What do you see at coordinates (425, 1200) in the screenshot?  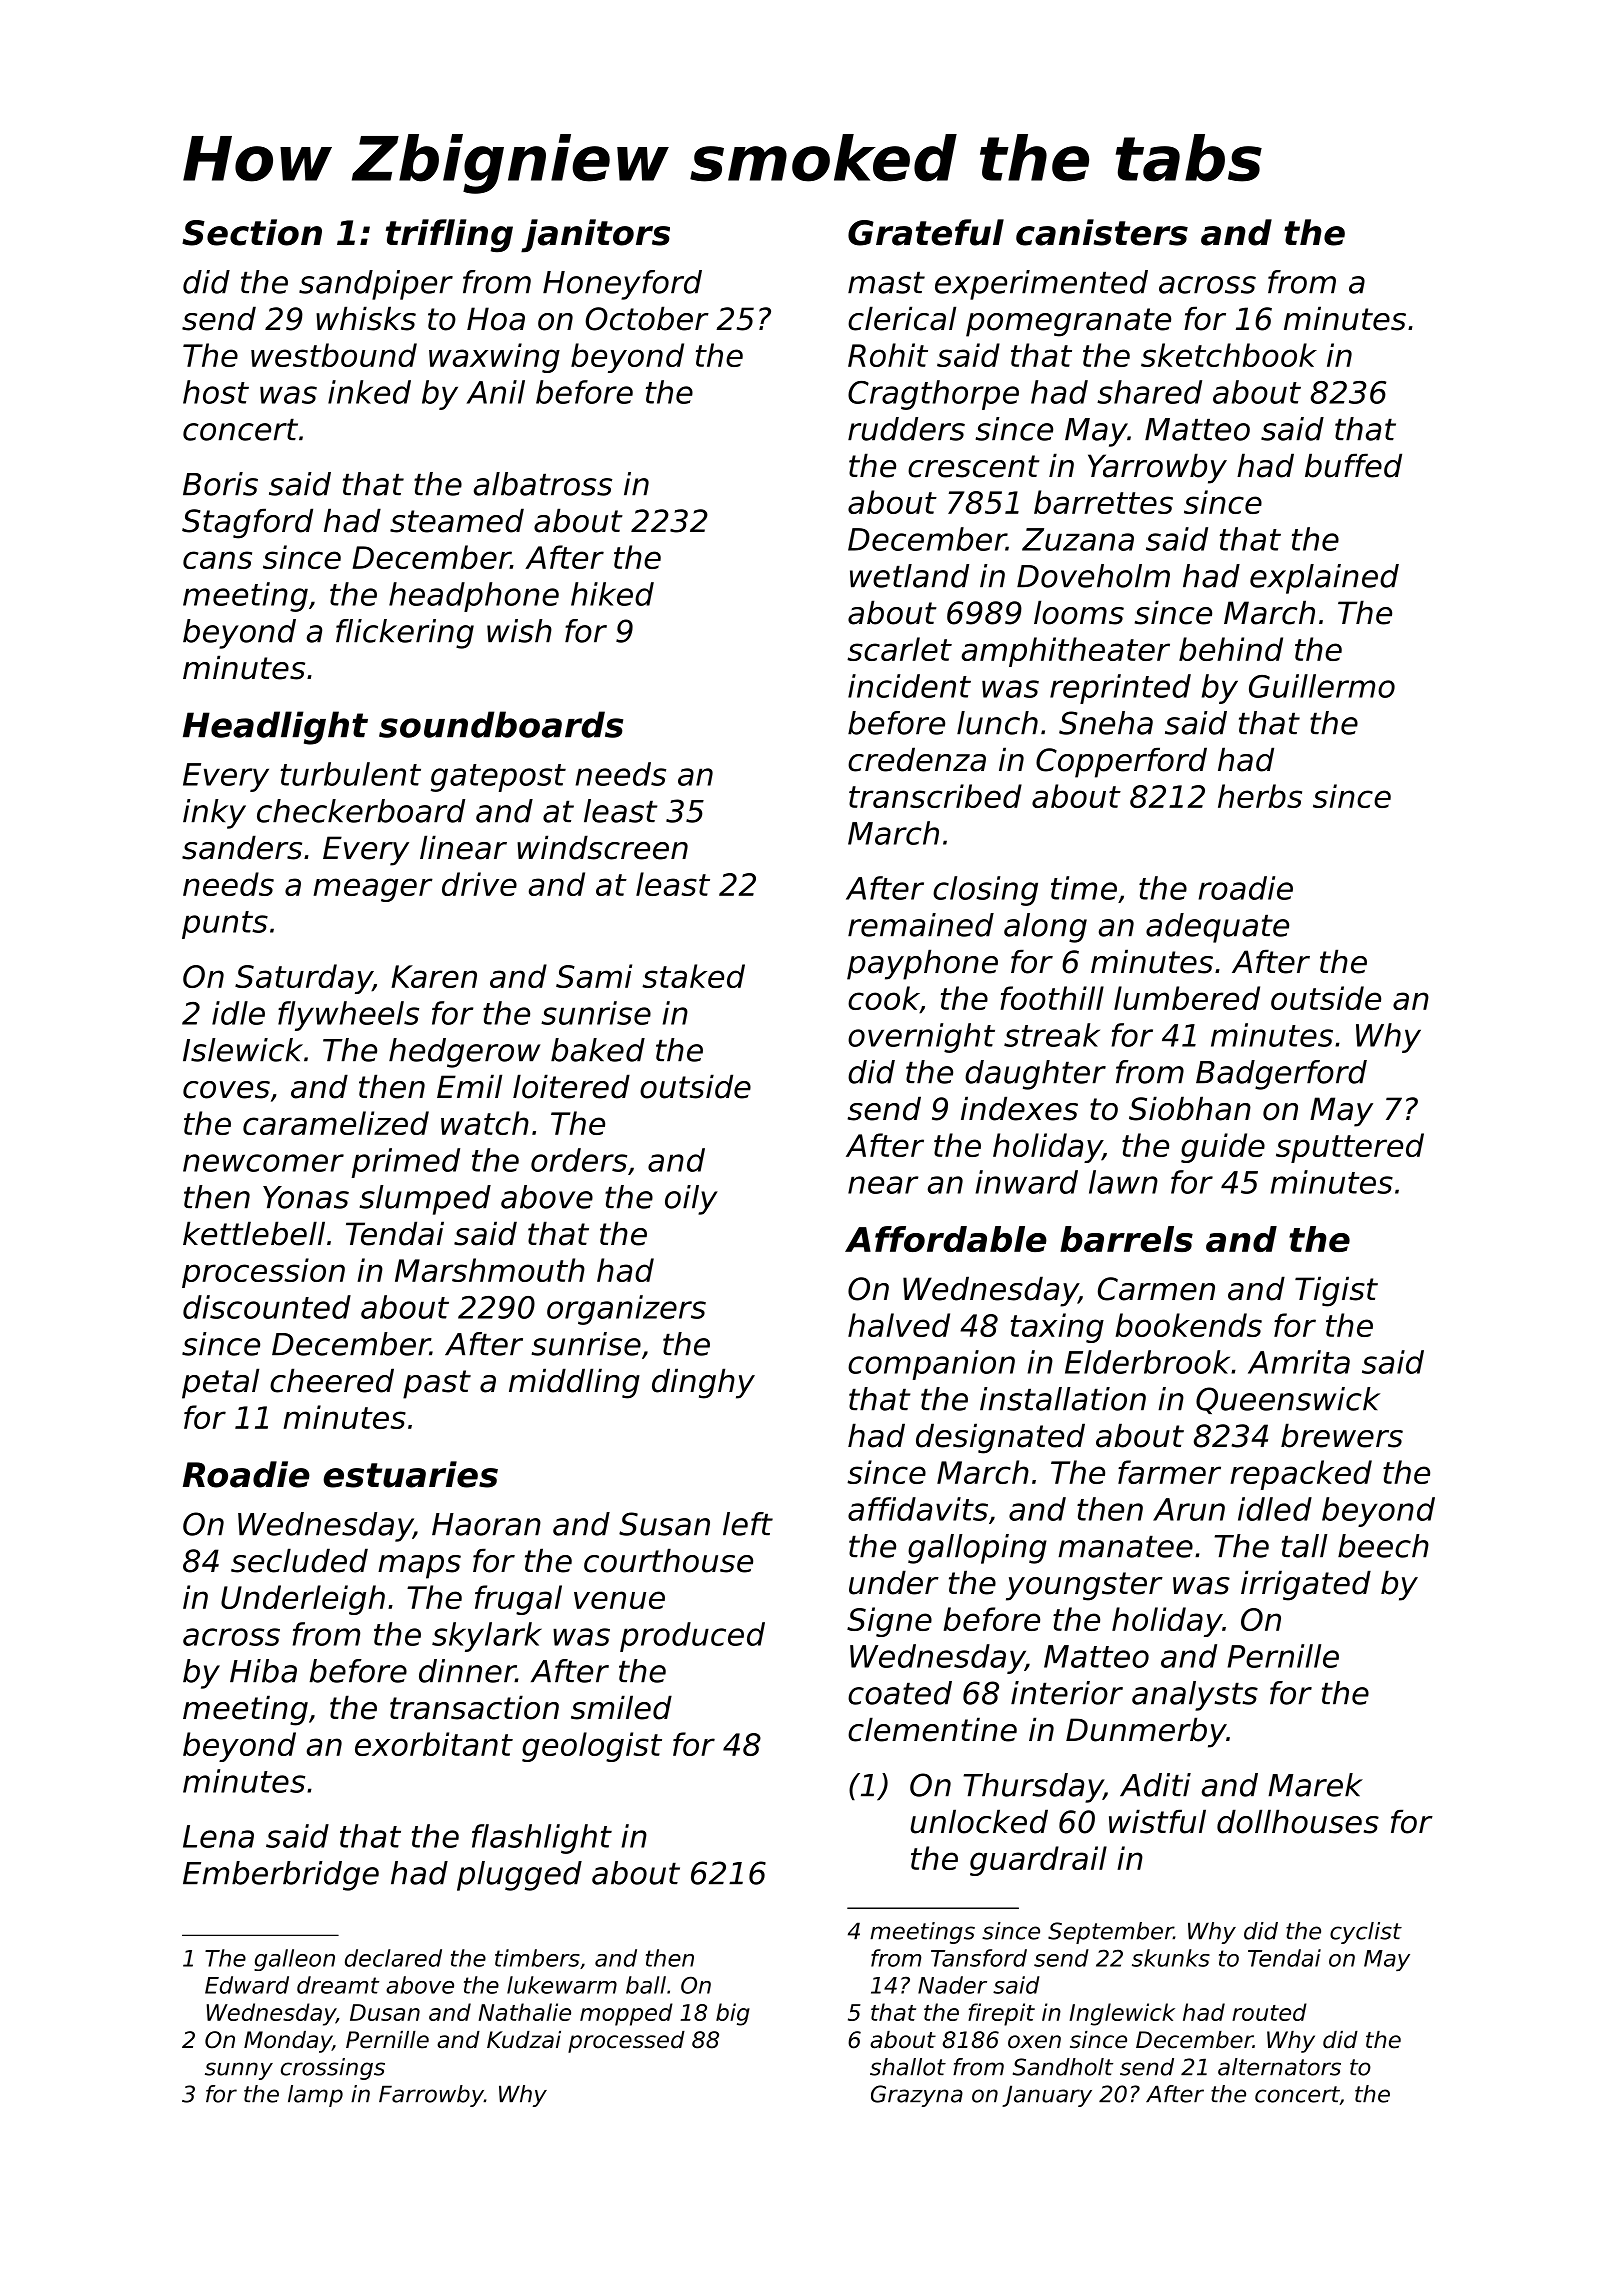 I see `slumped` at bounding box center [425, 1200].
